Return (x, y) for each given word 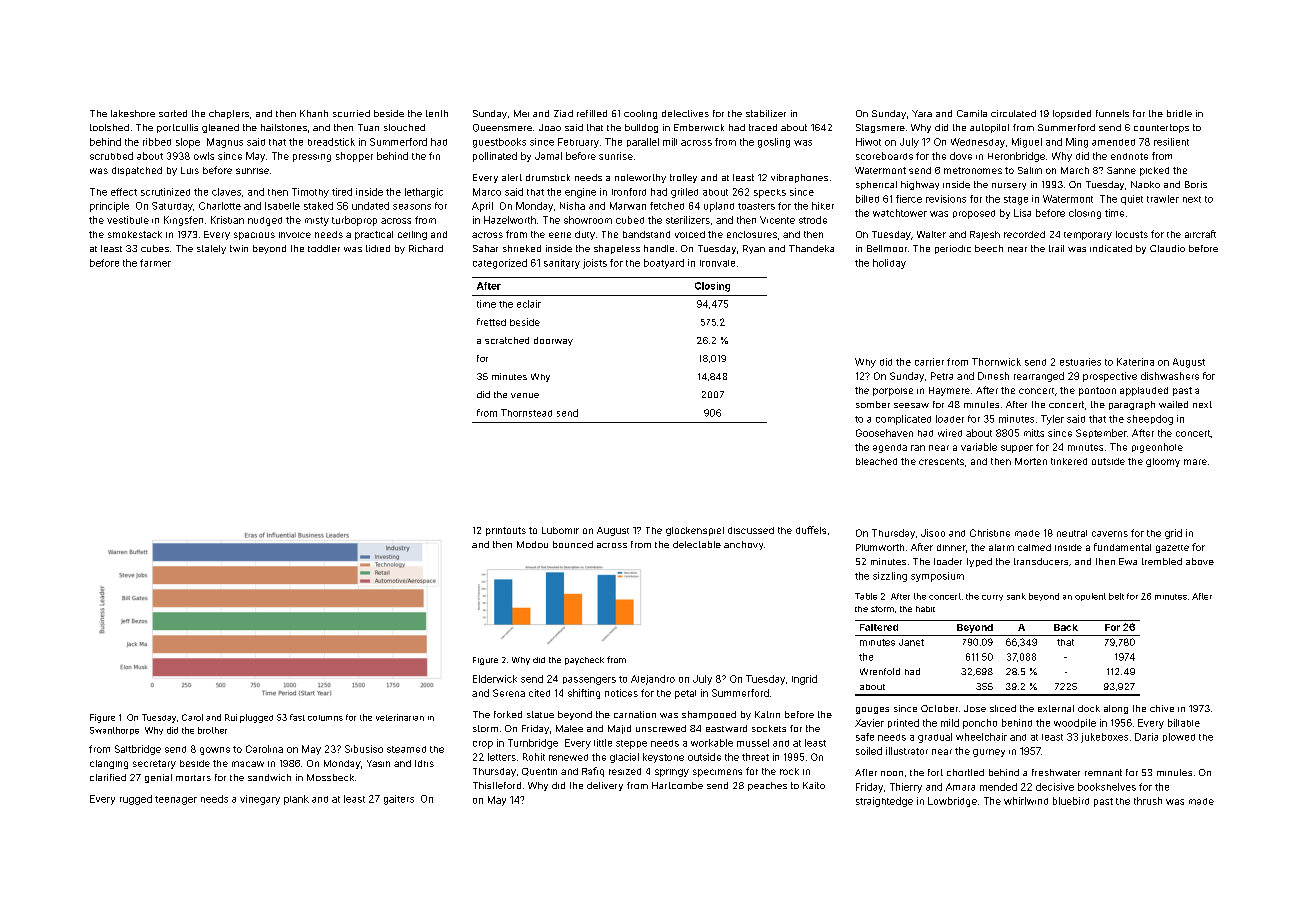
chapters (229, 114)
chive (1162, 708)
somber (873, 404)
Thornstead (526, 413)
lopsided (1072, 114)
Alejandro (653, 680)
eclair (529, 304)
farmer (155, 263)
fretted (491, 322)
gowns (215, 751)
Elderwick (495, 679)
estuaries (1080, 362)
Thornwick (996, 362)
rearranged (1039, 377)
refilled (592, 113)
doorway (553, 341)
